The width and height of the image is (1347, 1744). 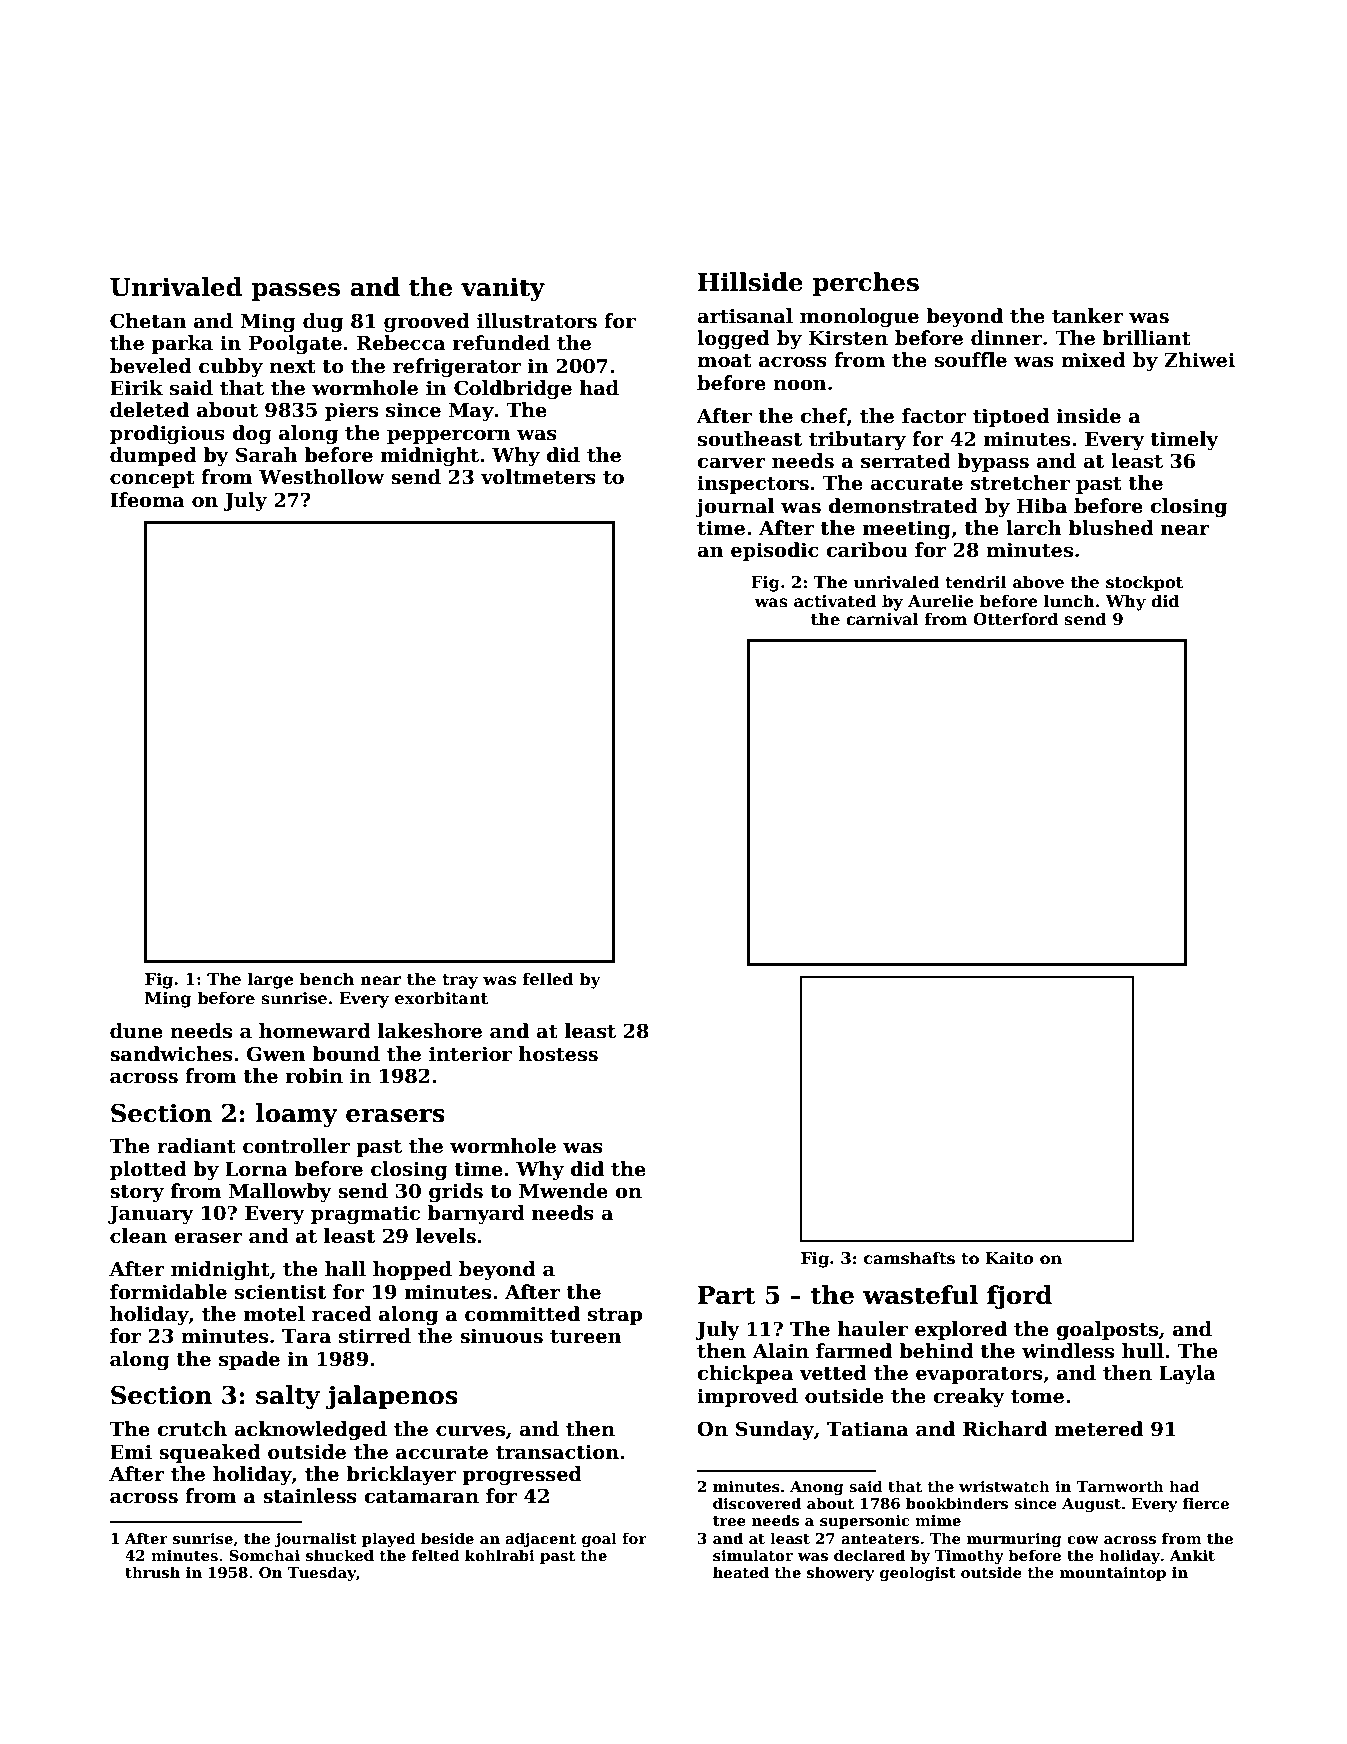 What do you see at coordinates (775, 551) in the image?
I see `episodic` at bounding box center [775, 551].
